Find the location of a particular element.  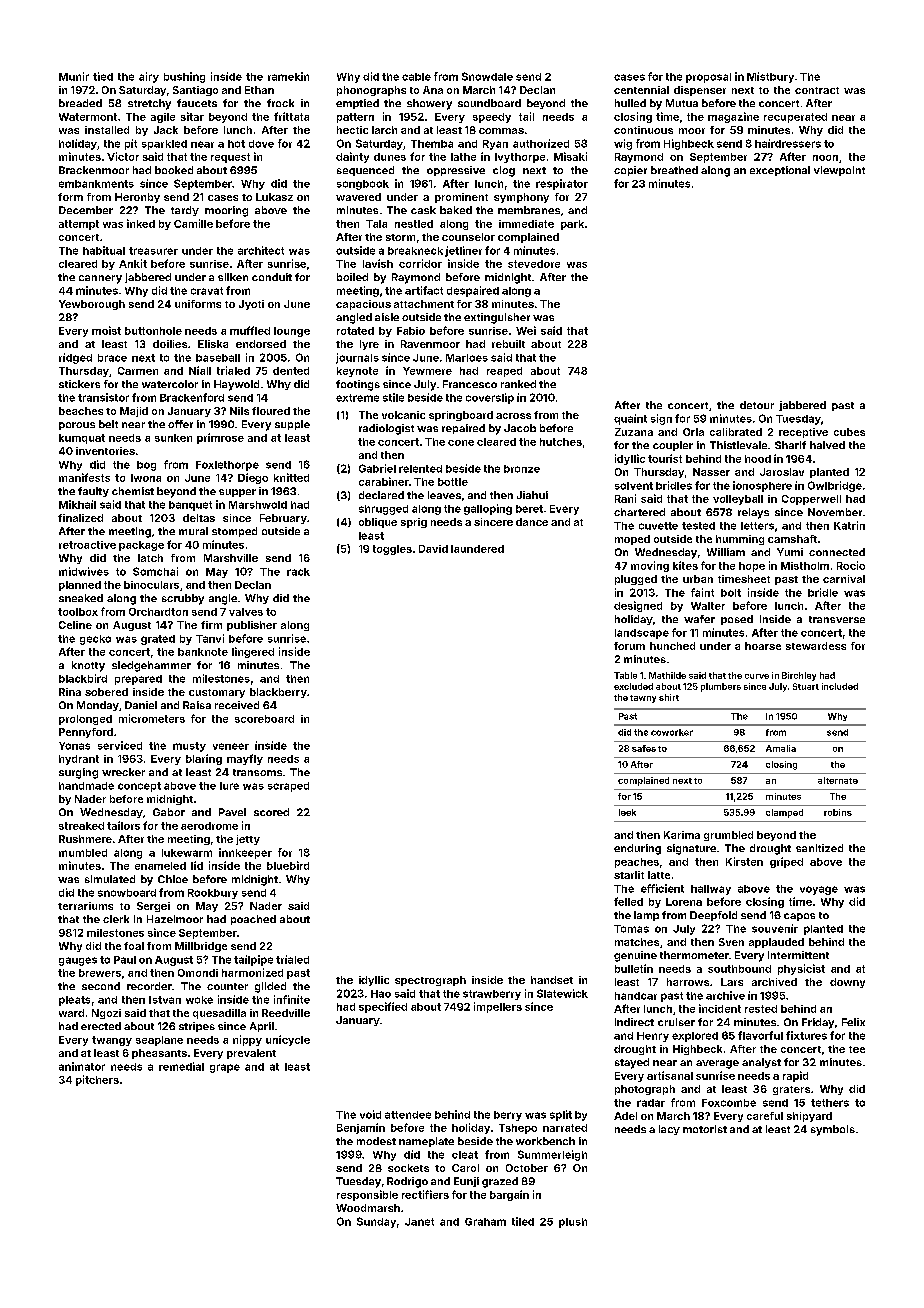

lacy is located at coordinates (669, 1130).
